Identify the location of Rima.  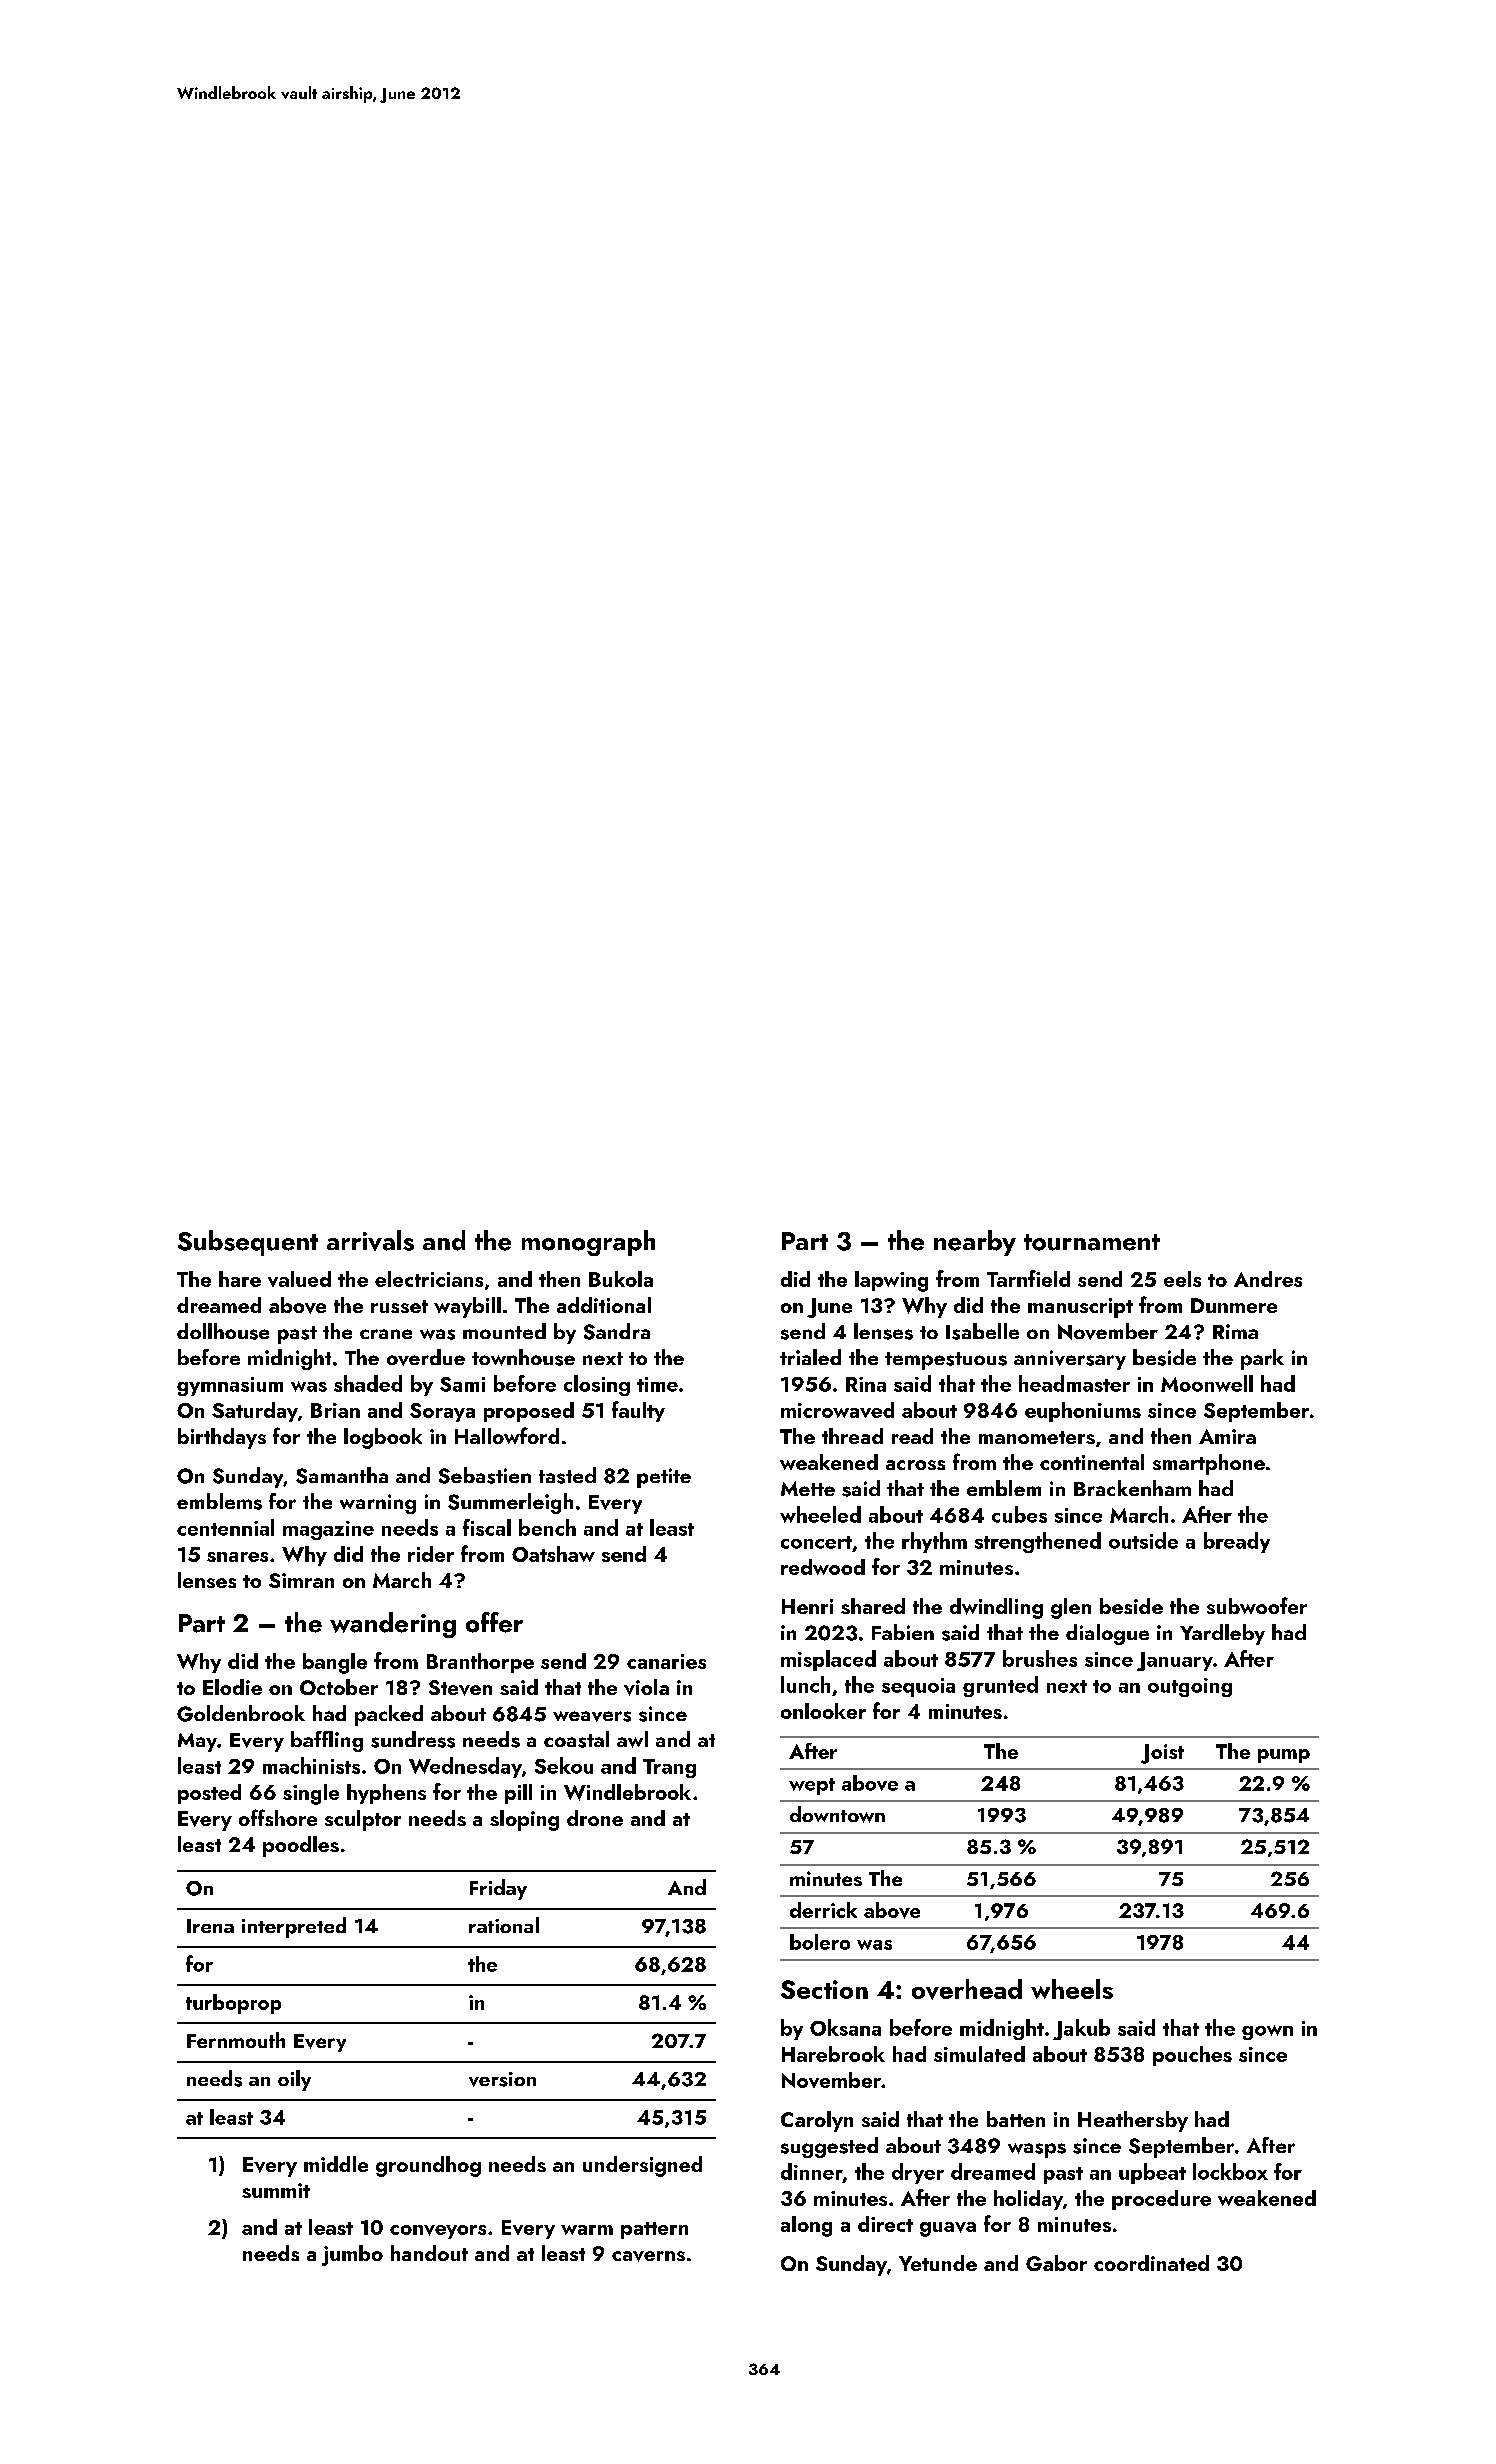
(1235, 1331).
